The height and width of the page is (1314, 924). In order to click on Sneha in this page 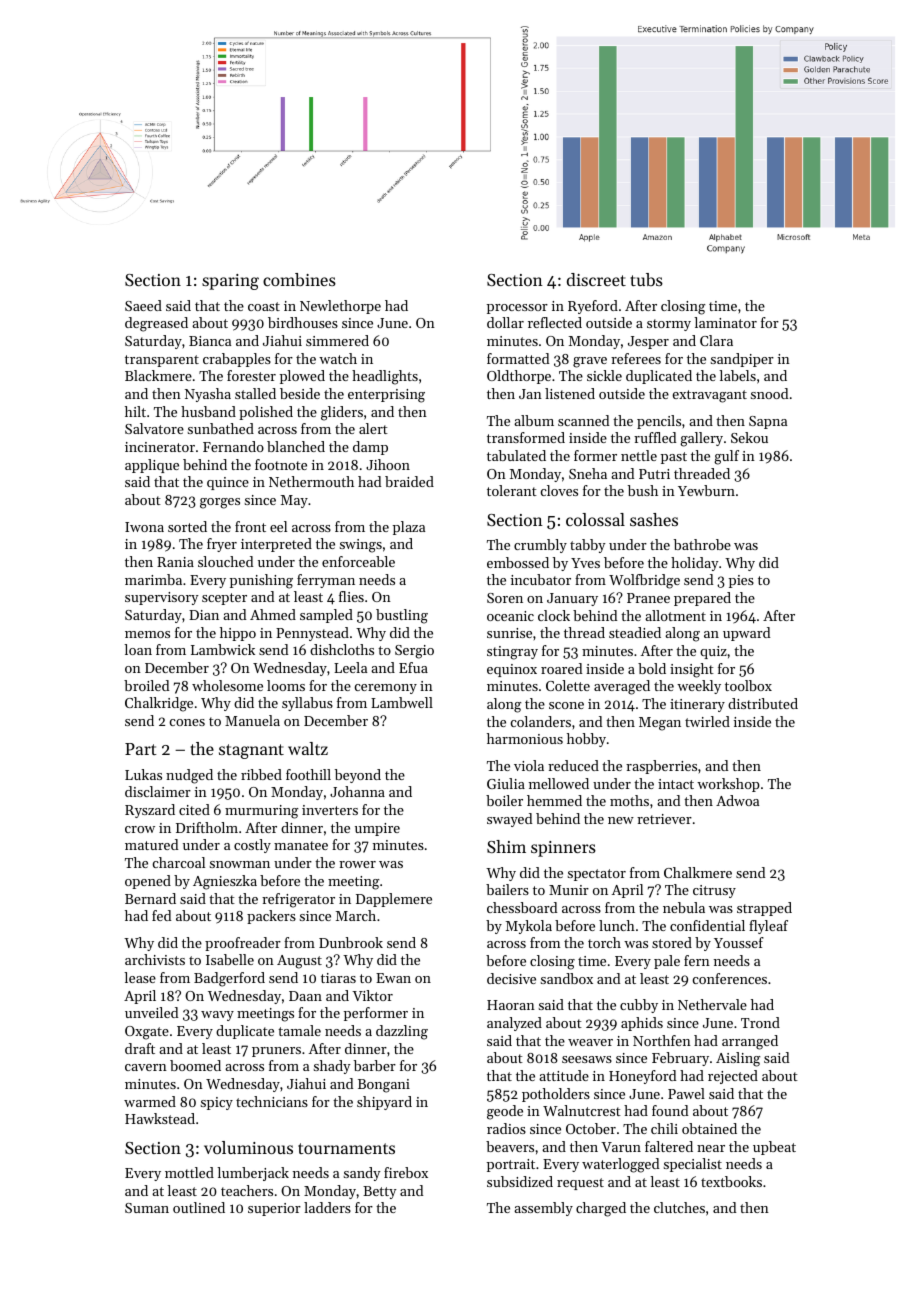, I will do `click(588, 473)`.
